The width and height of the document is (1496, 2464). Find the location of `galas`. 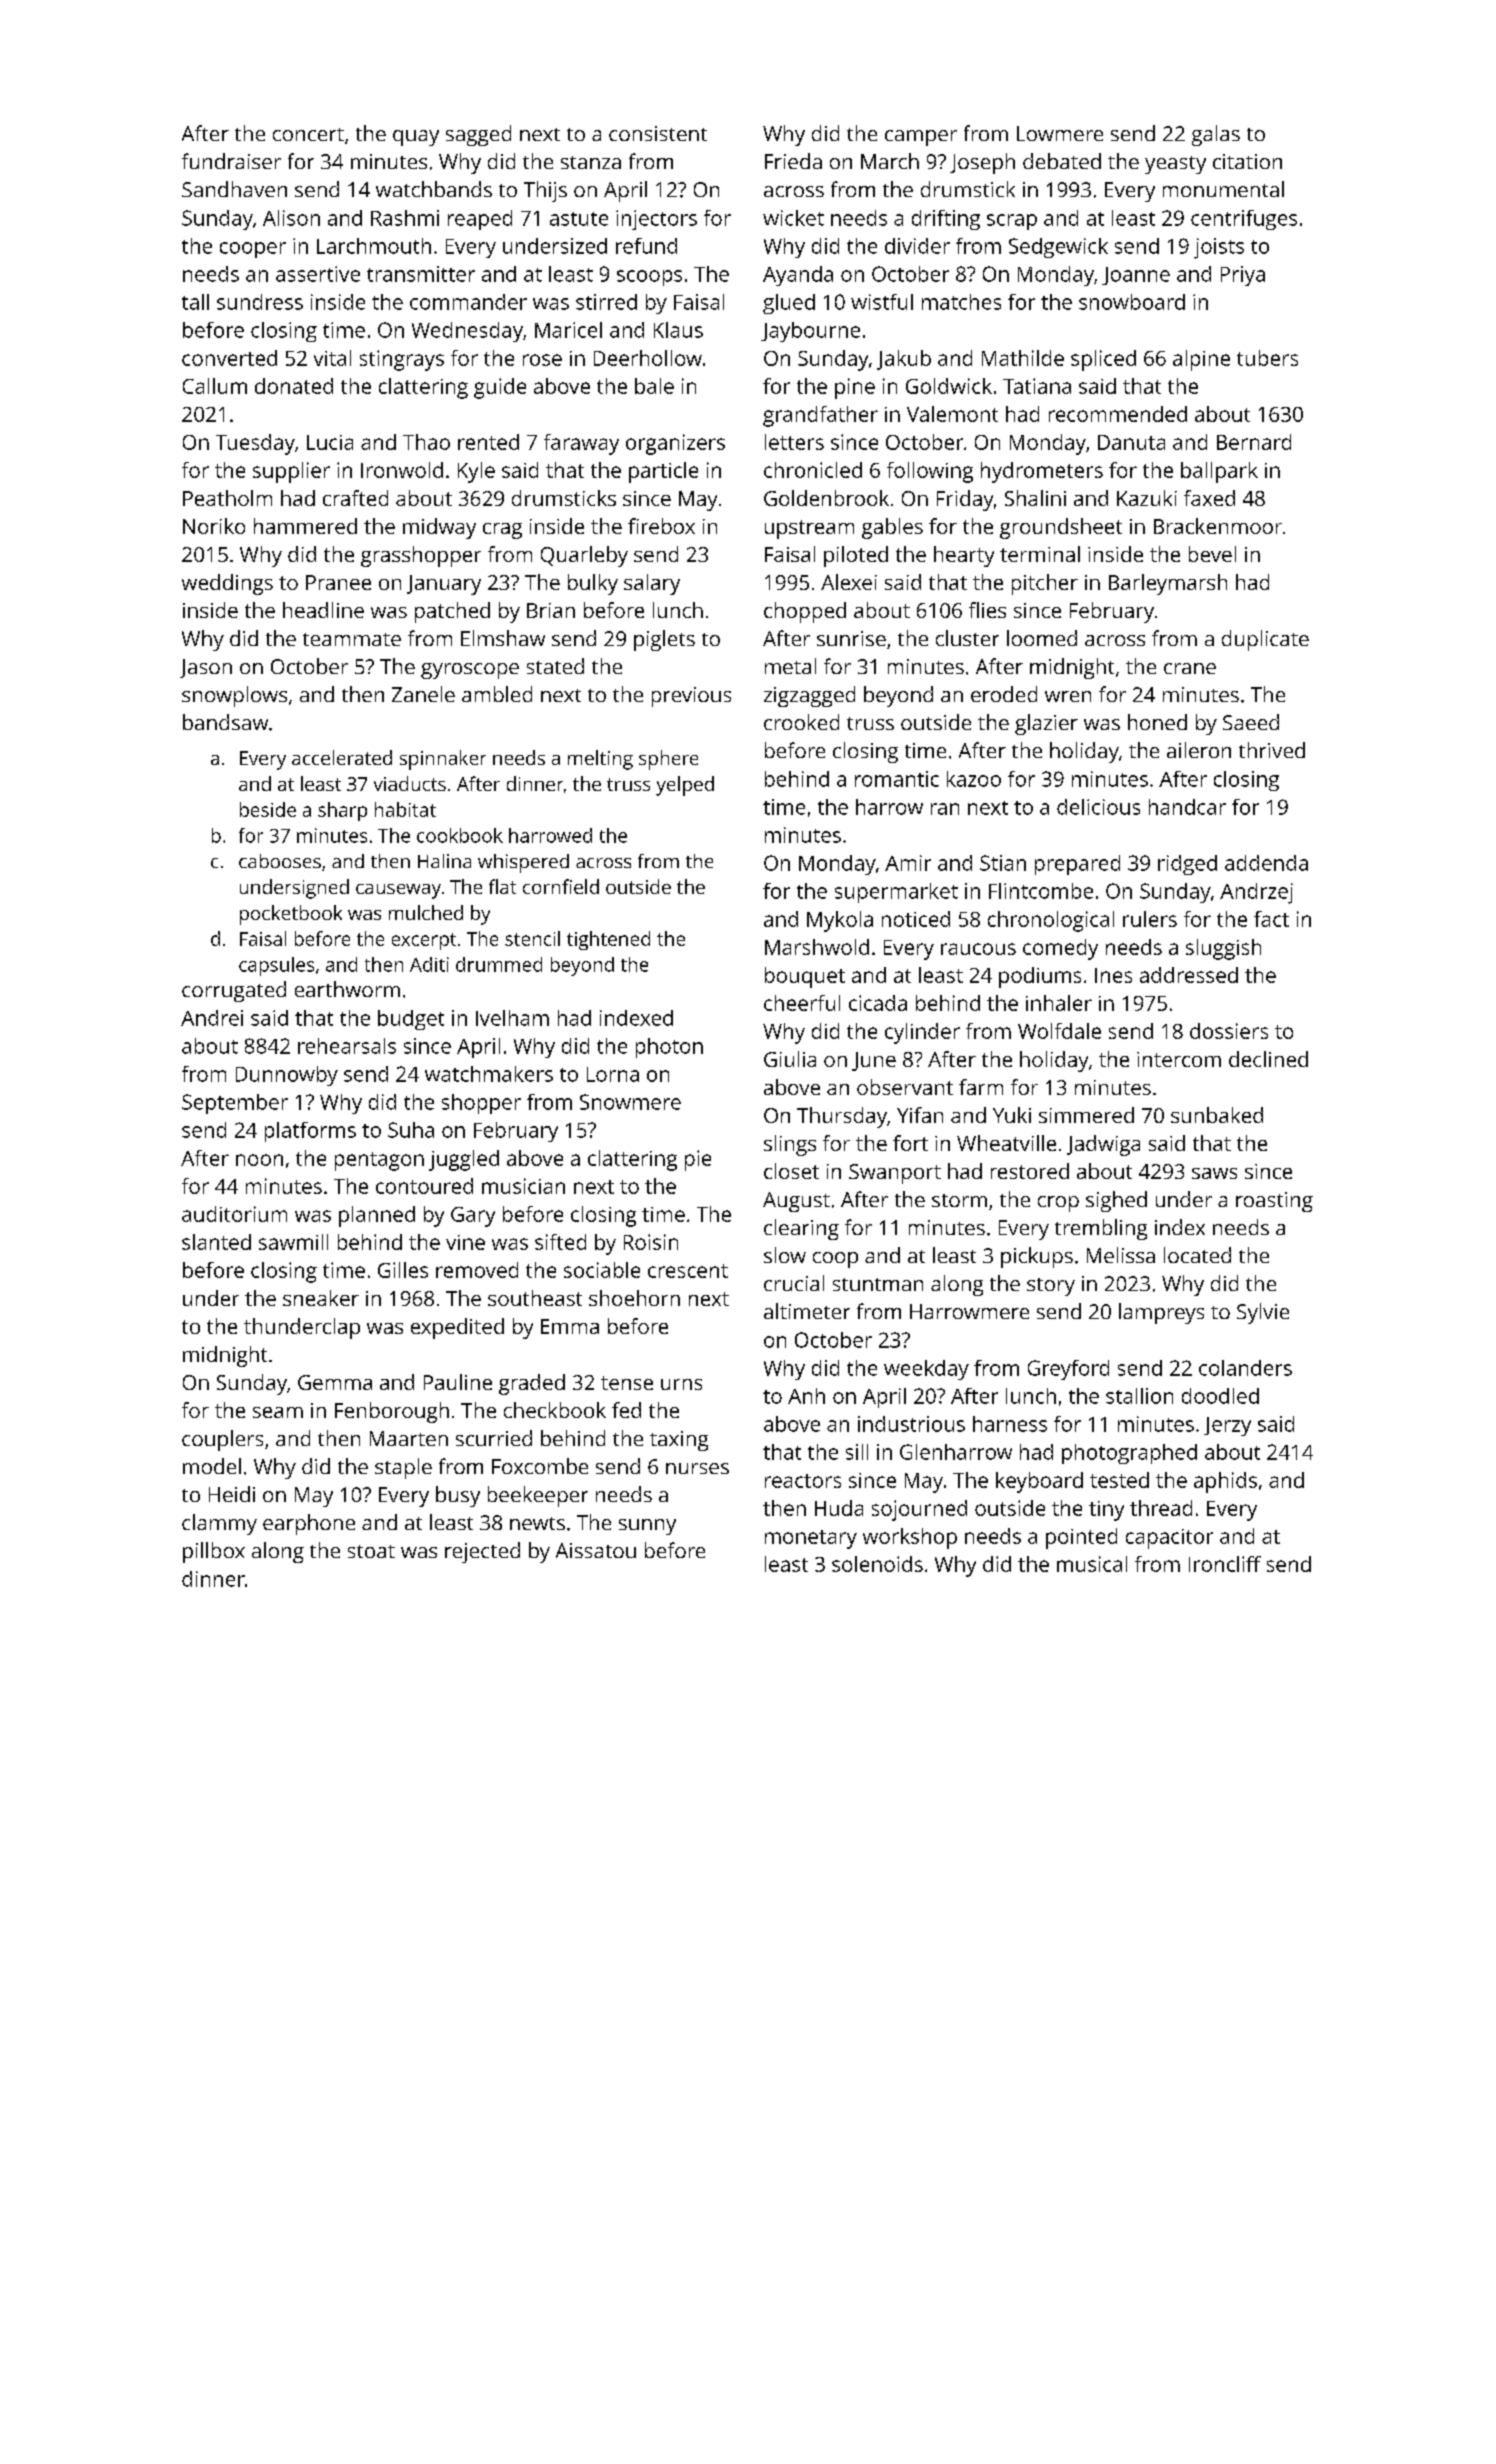

galas is located at coordinates (1216, 135).
